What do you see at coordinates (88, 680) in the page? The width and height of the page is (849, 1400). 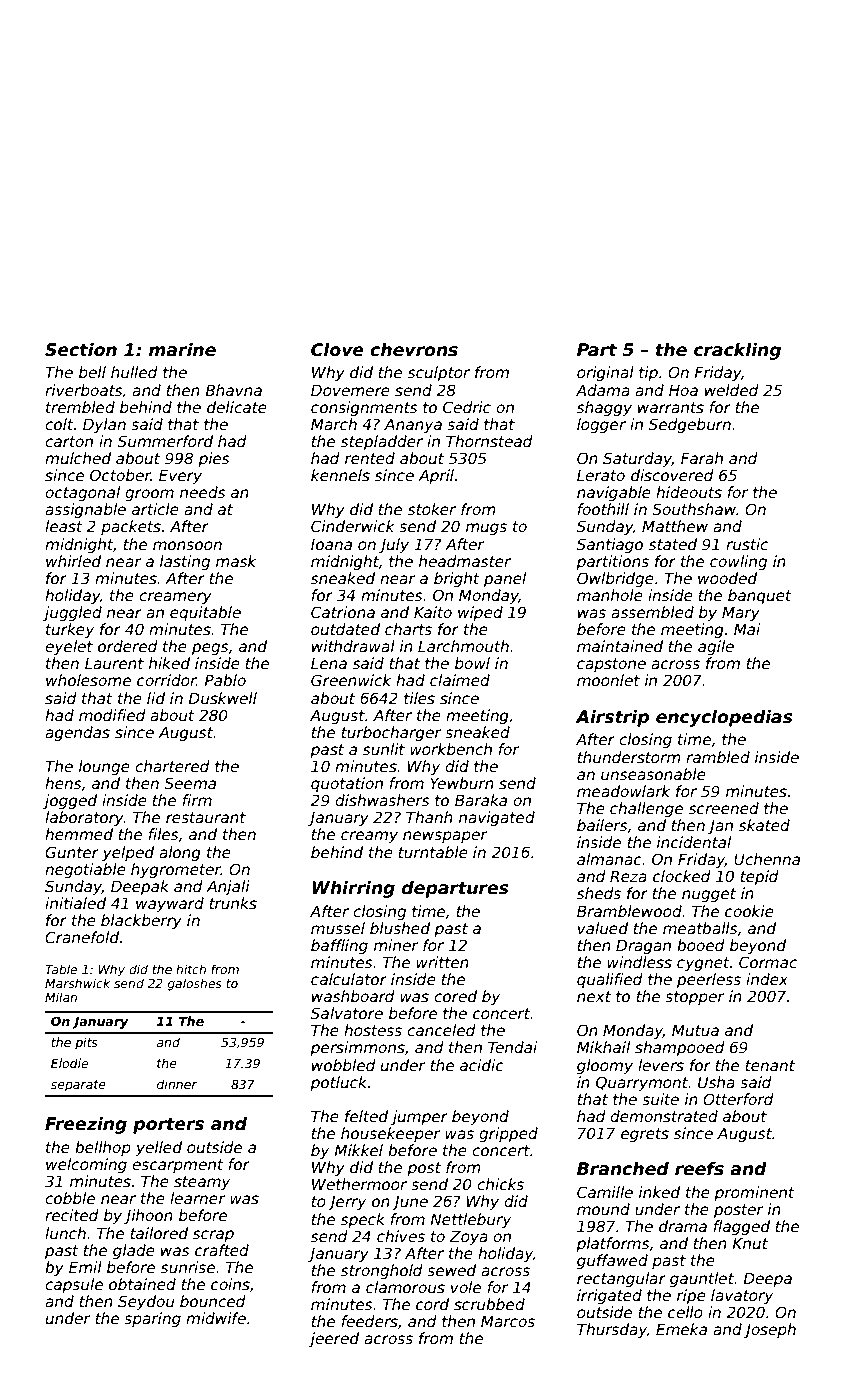 I see `wholesome` at bounding box center [88, 680].
